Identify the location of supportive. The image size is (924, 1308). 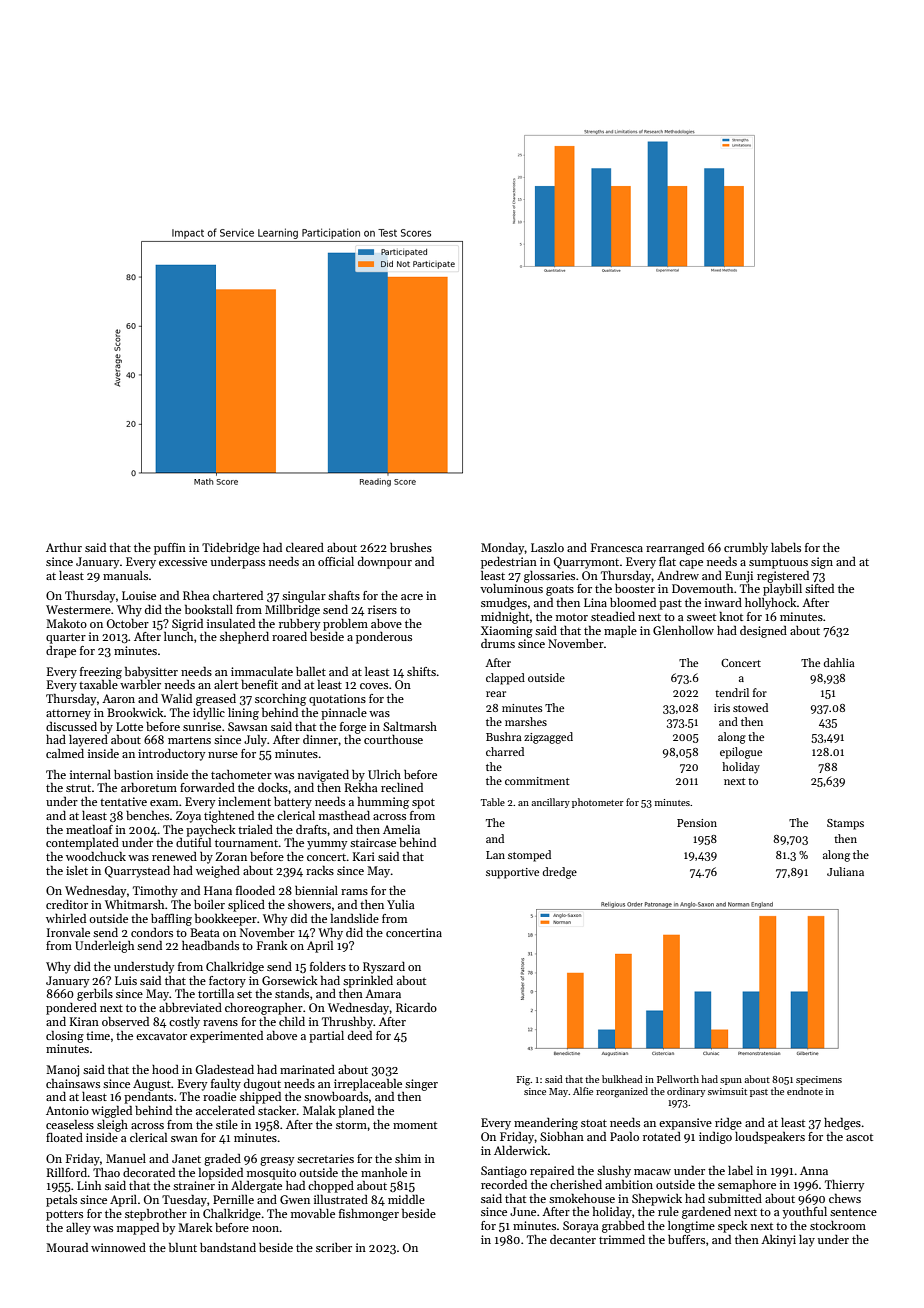
(512, 873).
